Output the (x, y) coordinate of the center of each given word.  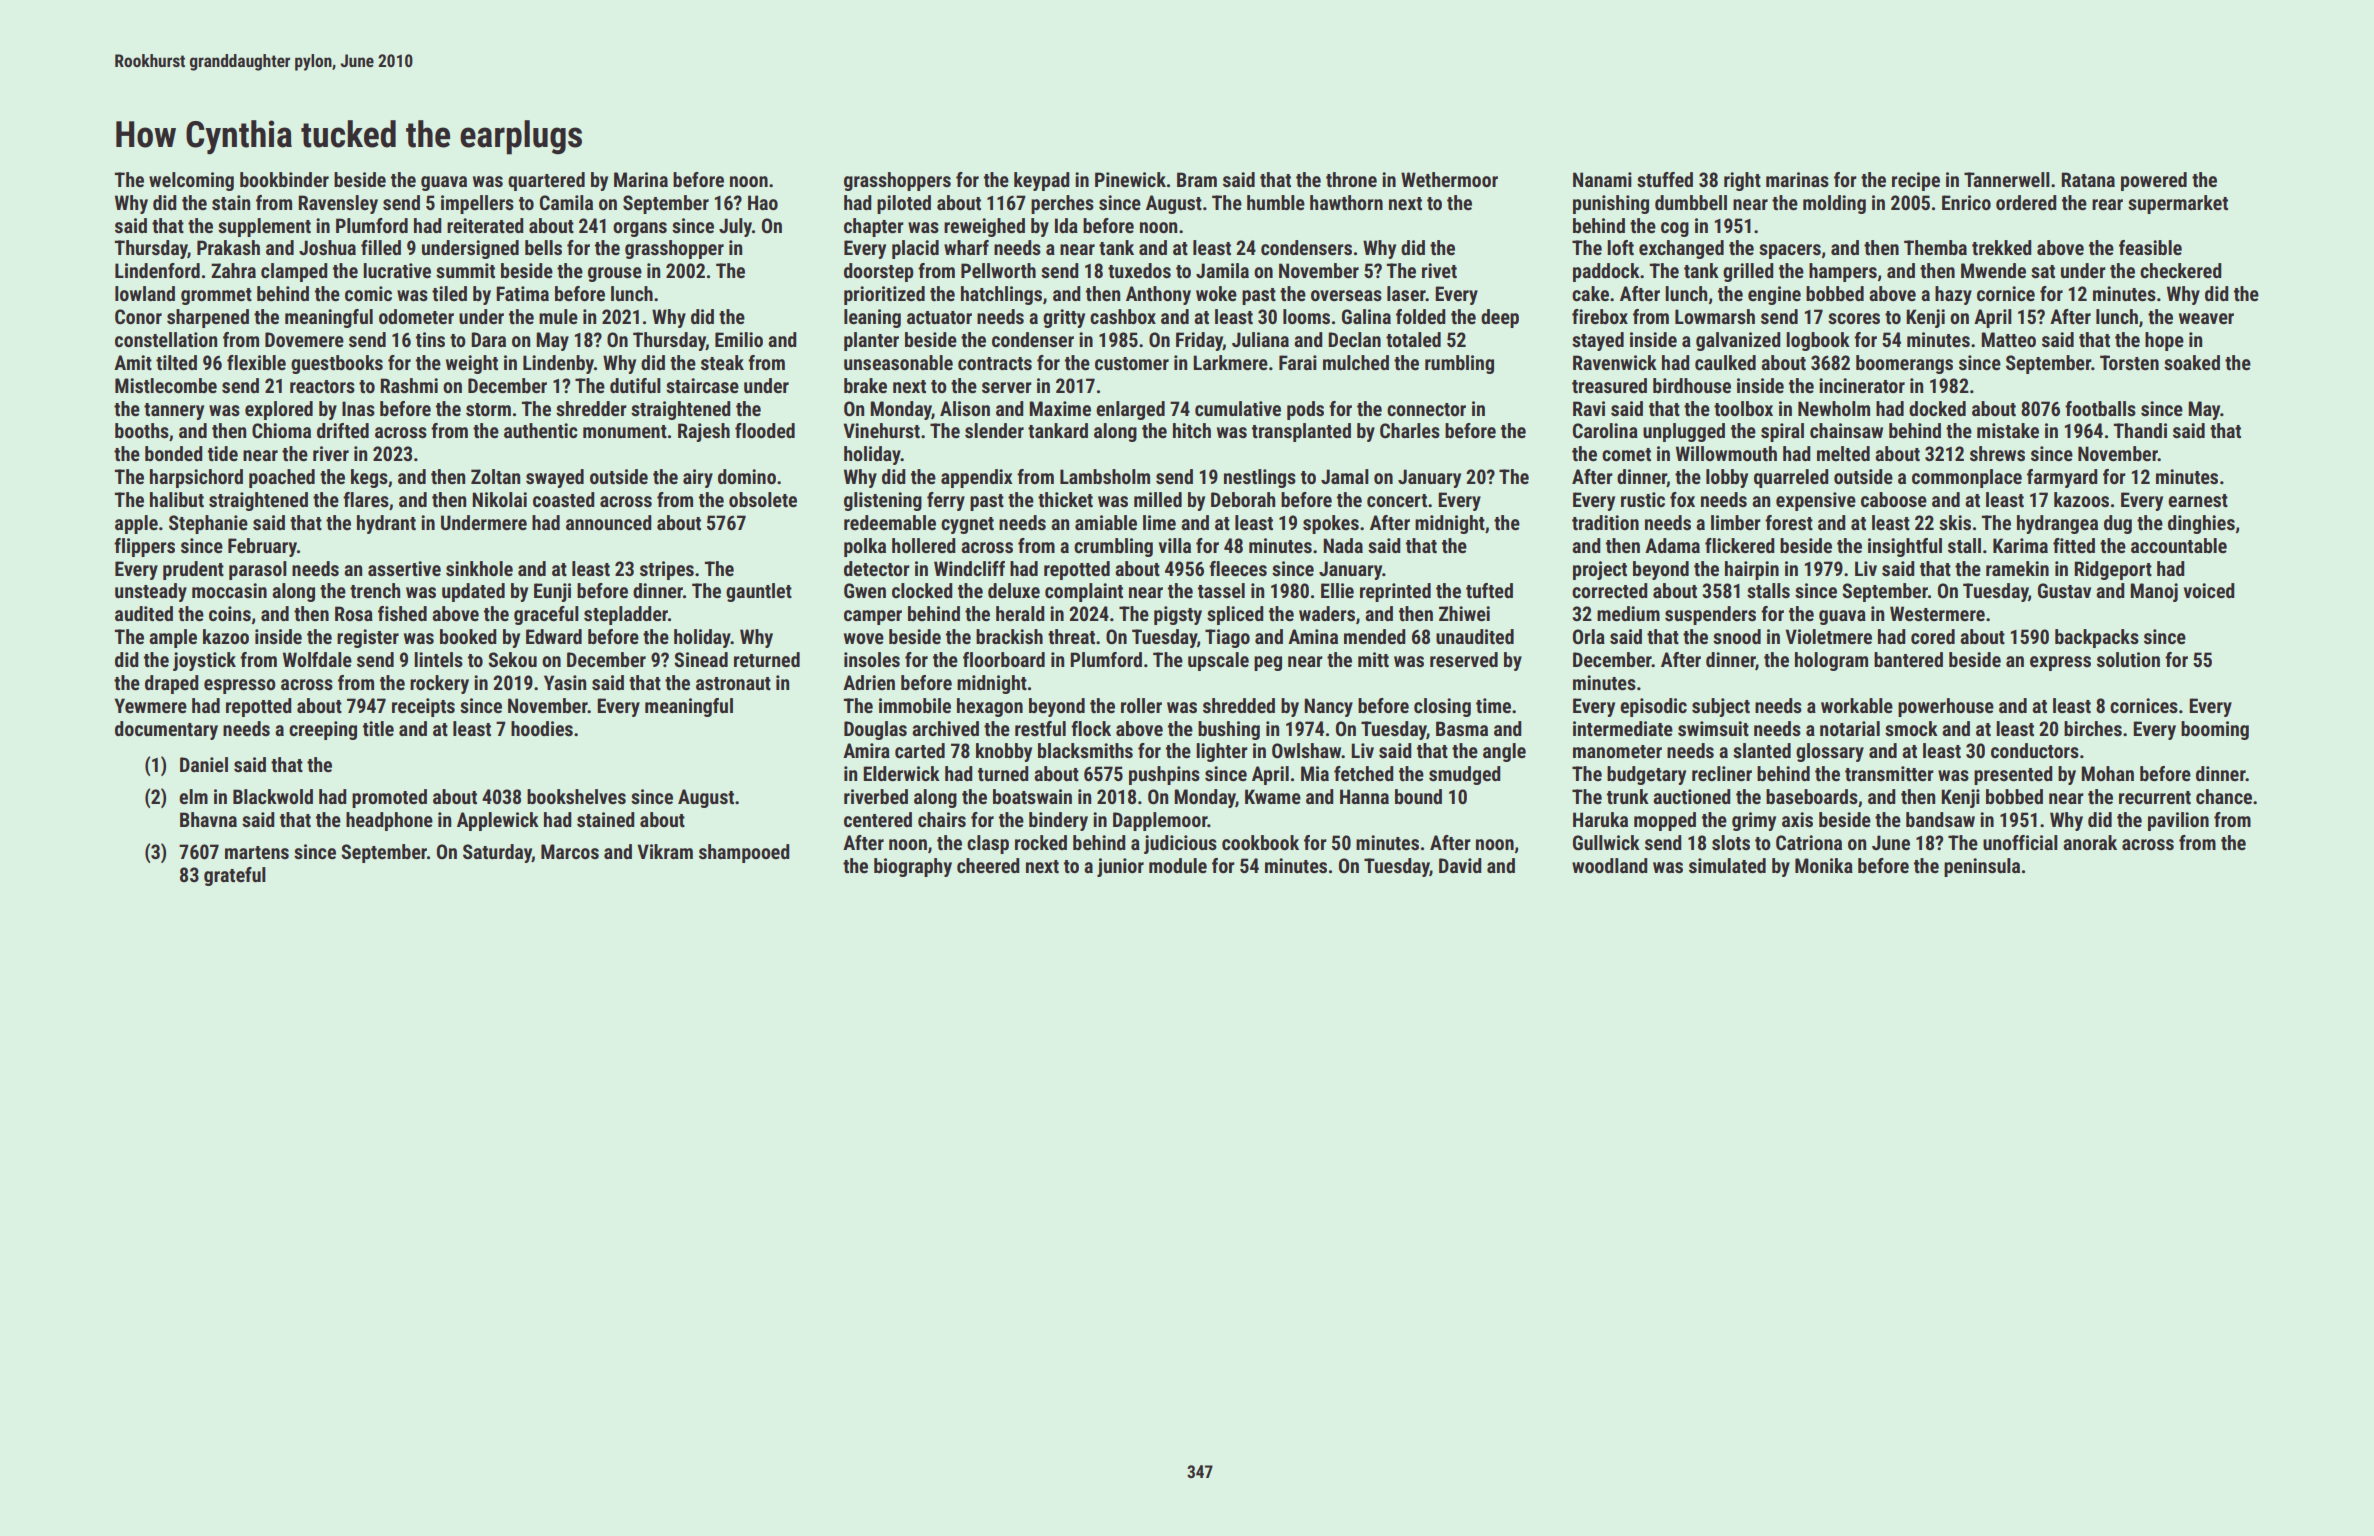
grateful (235, 876)
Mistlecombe (166, 385)
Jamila (1222, 270)
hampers (1843, 272)
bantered (1908, 659)
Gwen (865, 590)
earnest (2198, 500)
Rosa (354, 613)
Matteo (2008, 339)
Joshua (327, 247)
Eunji (552, 592)
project (1600, 570)
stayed (1598, 341)
